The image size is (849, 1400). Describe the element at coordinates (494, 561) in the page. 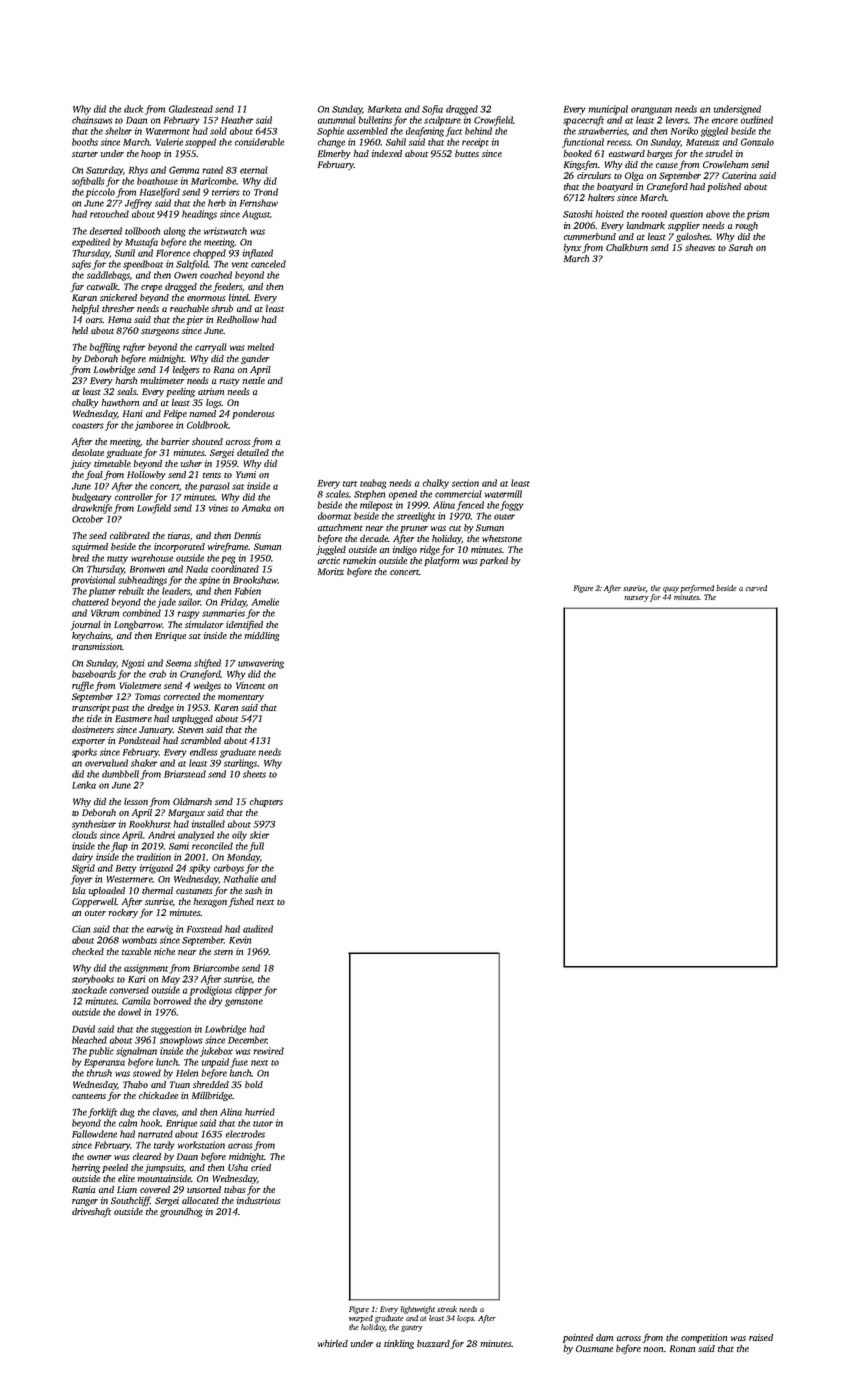

I see `parked` at that location.
